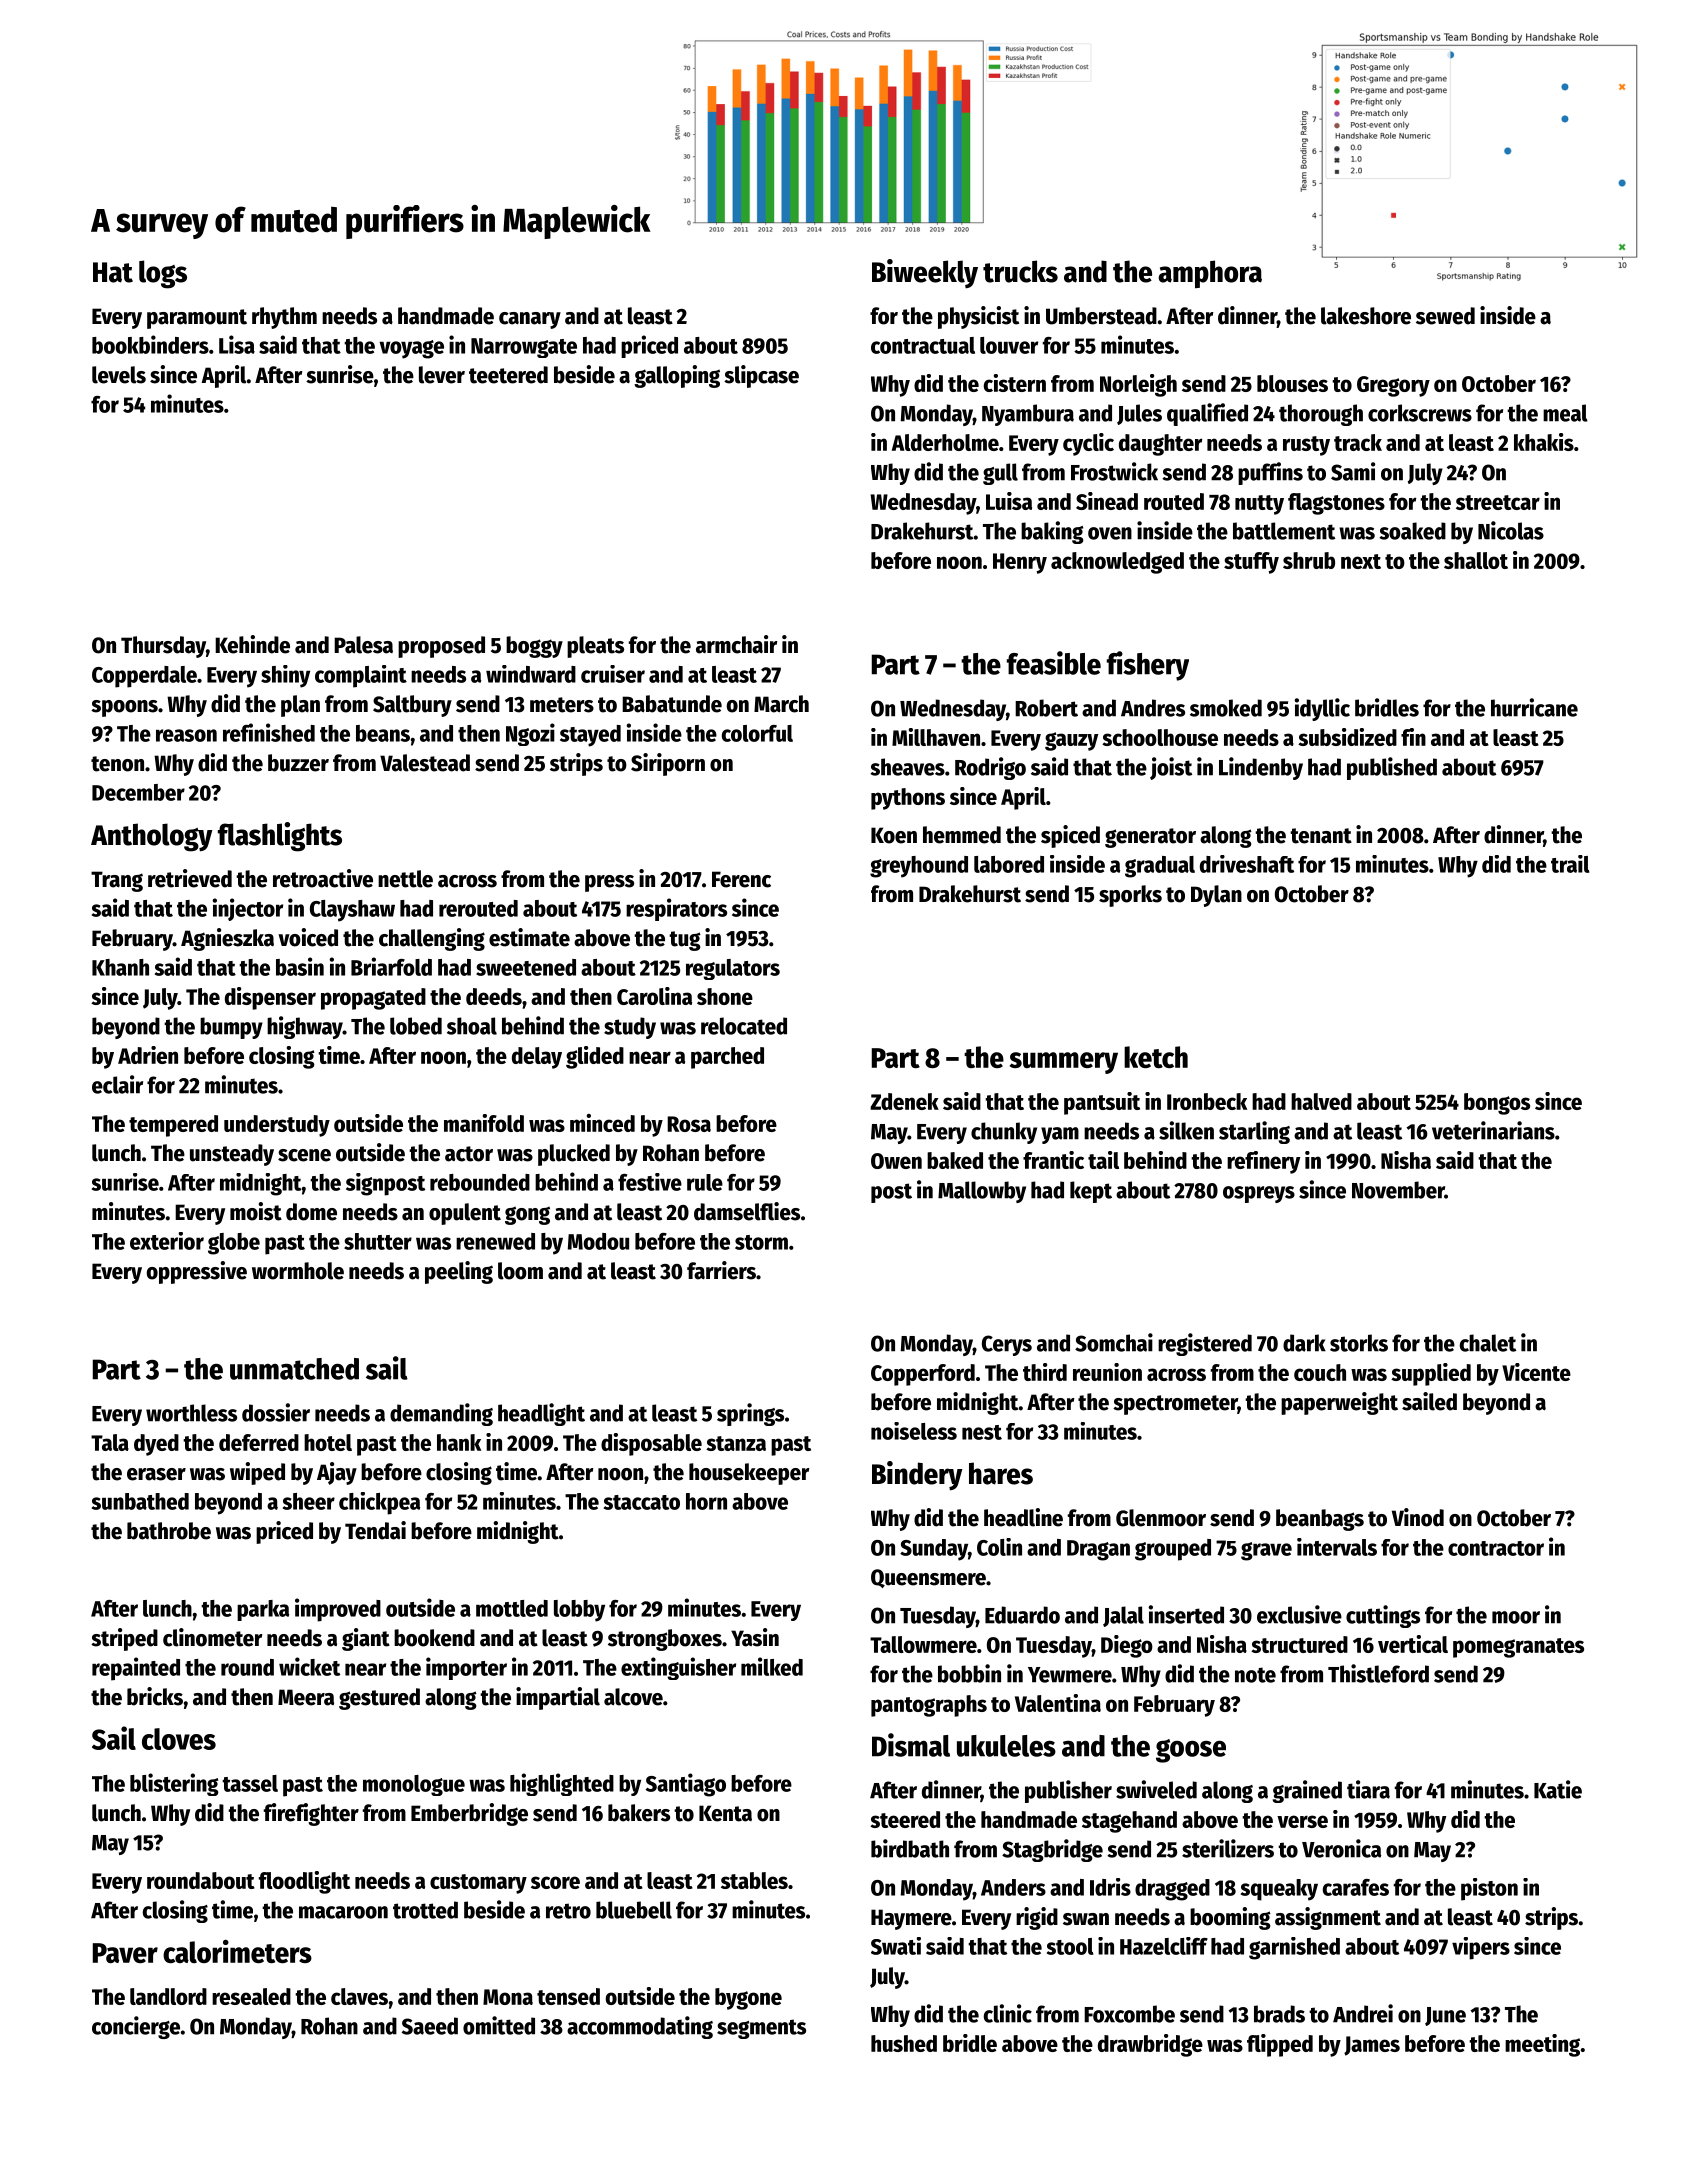 The height and width of the screenshot is (2178, 1683). What do you see at coordinates (1372, 2046) in the screenshot?
I see `James` at bounding box center [1372, 2046].
